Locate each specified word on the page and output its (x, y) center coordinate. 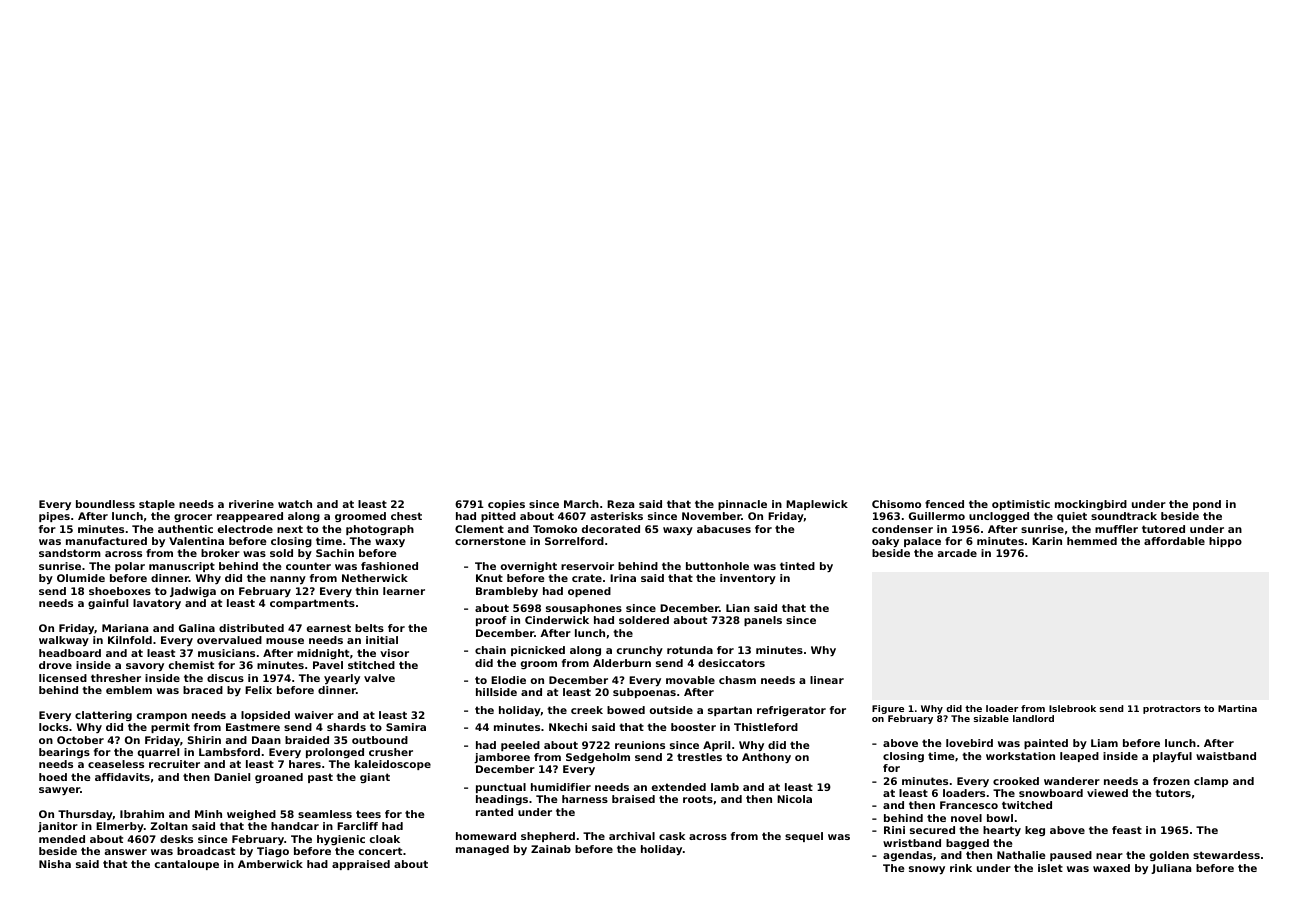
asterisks (617, 516)
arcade (957, 553)
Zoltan (169, 826)
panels (763, 621)
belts (369, 628)
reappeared (250, 517)
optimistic (1021, 505)
